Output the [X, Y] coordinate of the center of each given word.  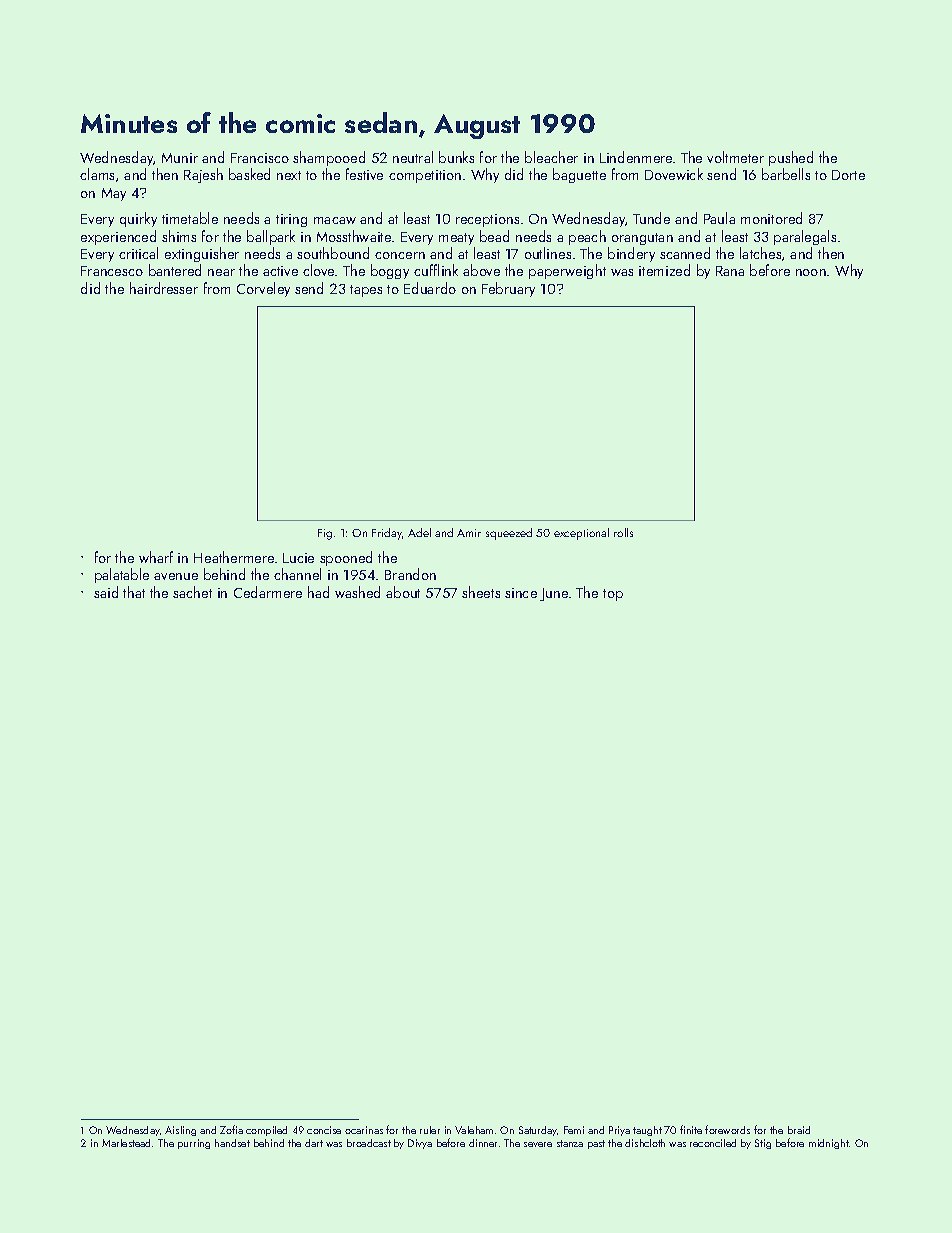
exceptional [581, 534]
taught [647, 1131]
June [554, 594]
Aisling [180, 1131]
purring [194, 1144]
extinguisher [202, 254]
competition [425, 176]
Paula [719, 218]
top [613, 595]
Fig [325, 534]
